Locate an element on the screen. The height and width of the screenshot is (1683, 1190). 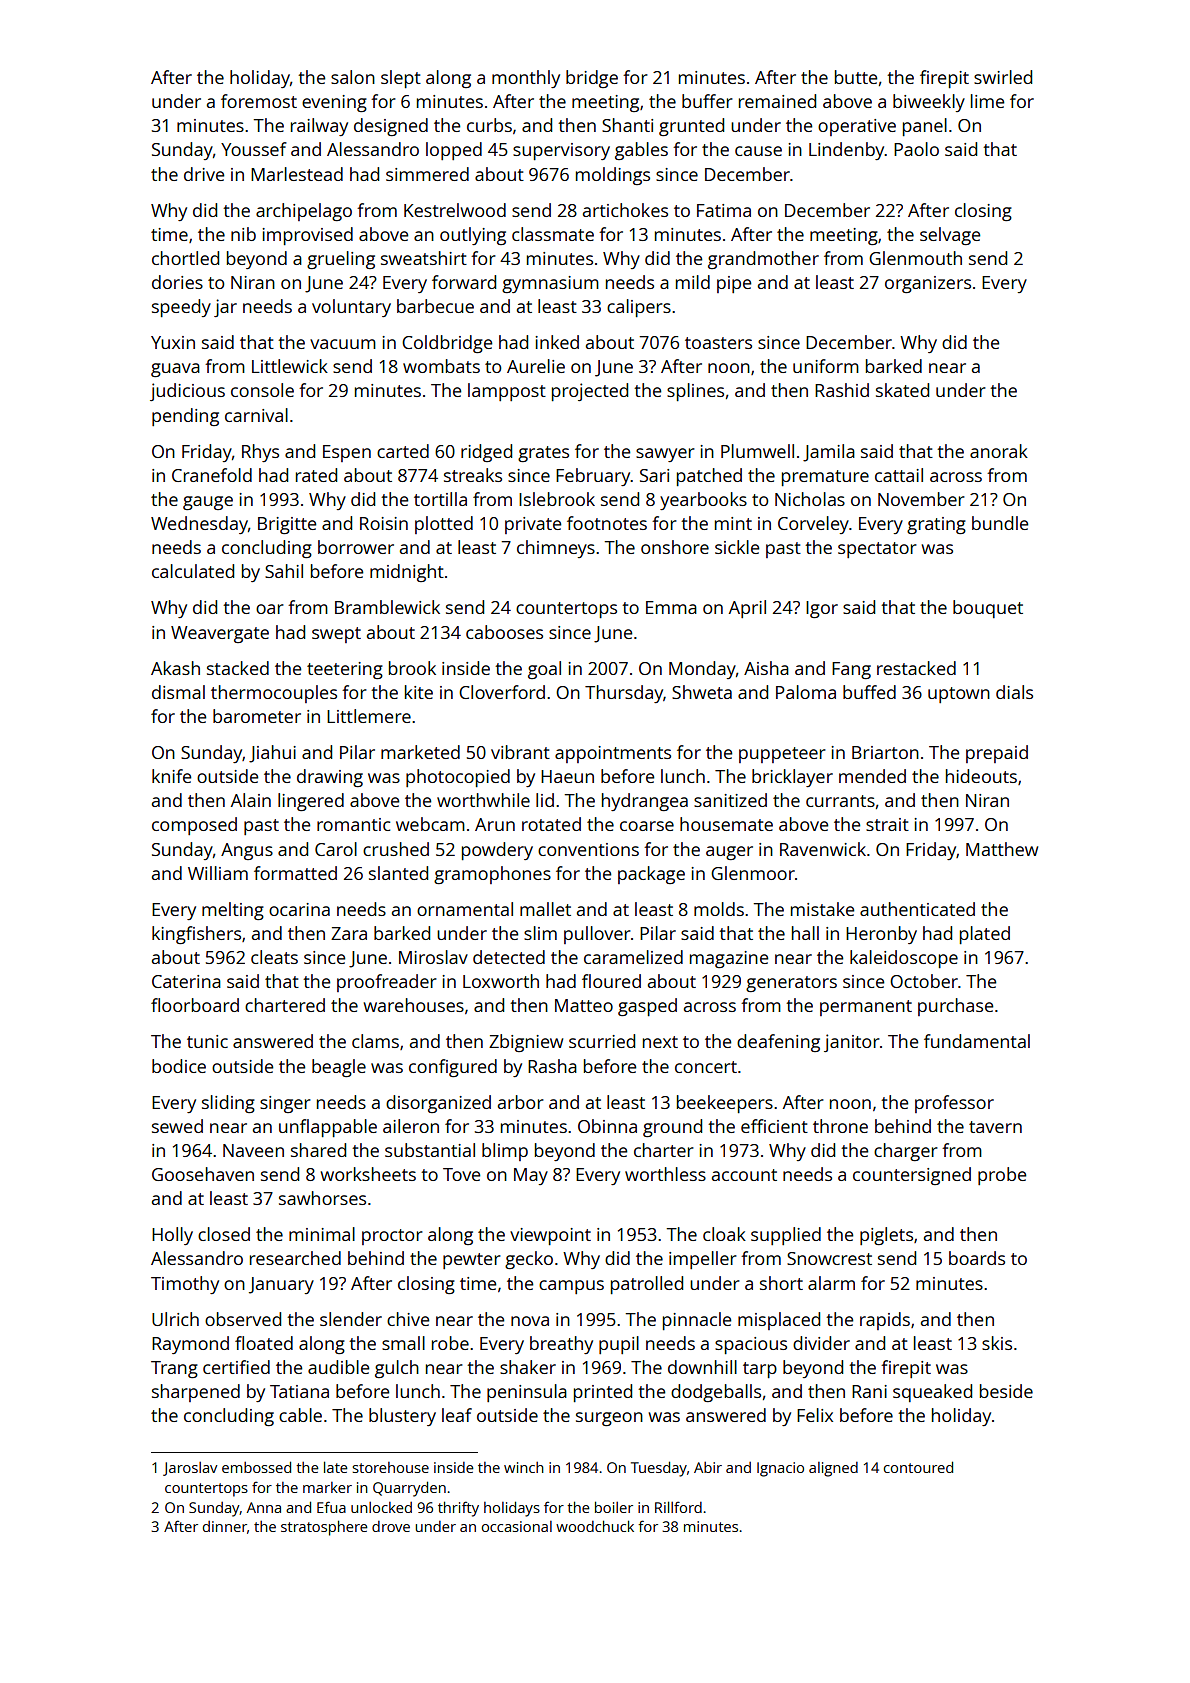
designed is located at coordinates (391, 127).
